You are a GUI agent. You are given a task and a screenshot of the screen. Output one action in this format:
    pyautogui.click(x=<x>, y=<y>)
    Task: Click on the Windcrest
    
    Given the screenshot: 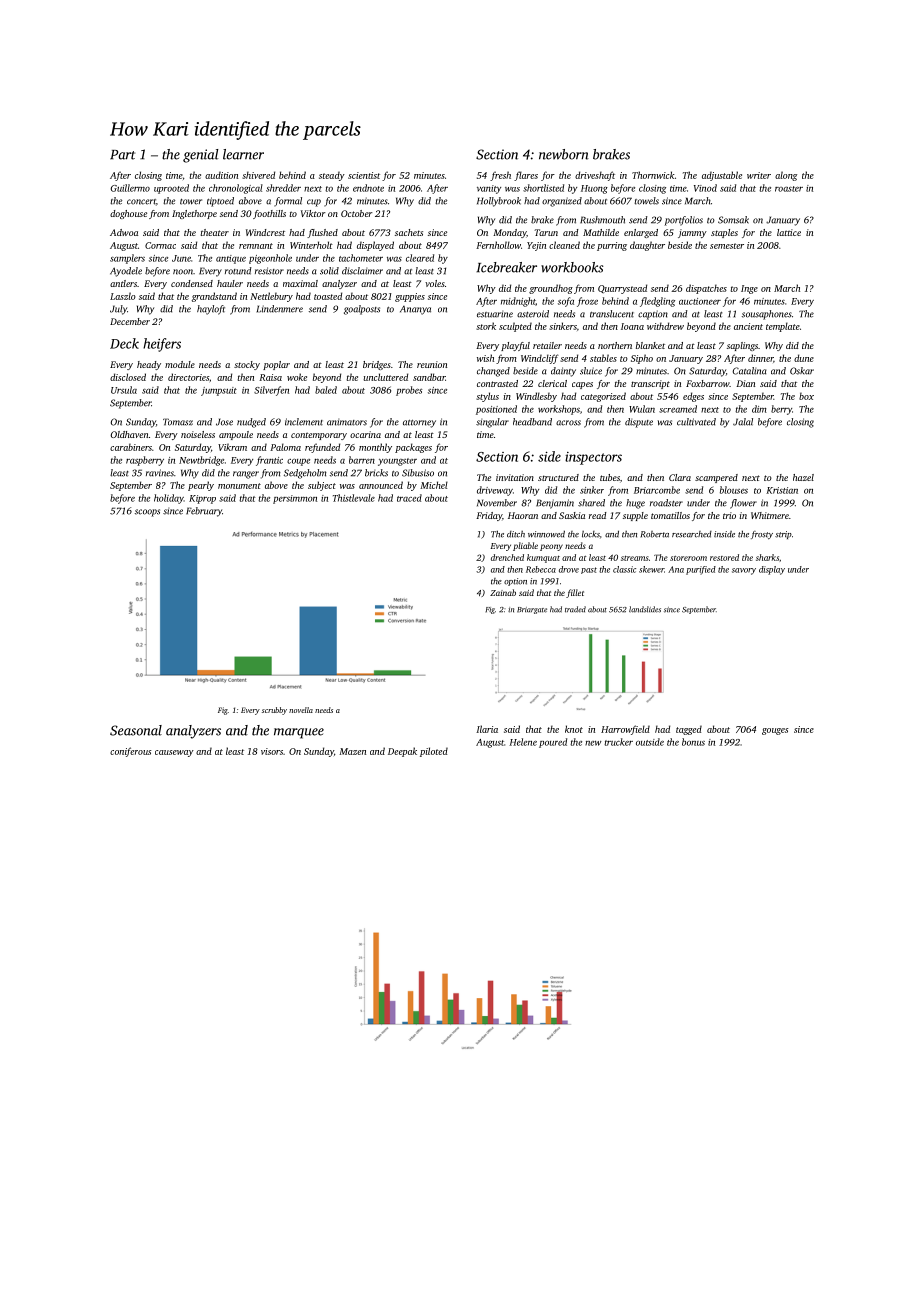 What is the action you would take?
    pyautogui.click(x=265, y=232)
